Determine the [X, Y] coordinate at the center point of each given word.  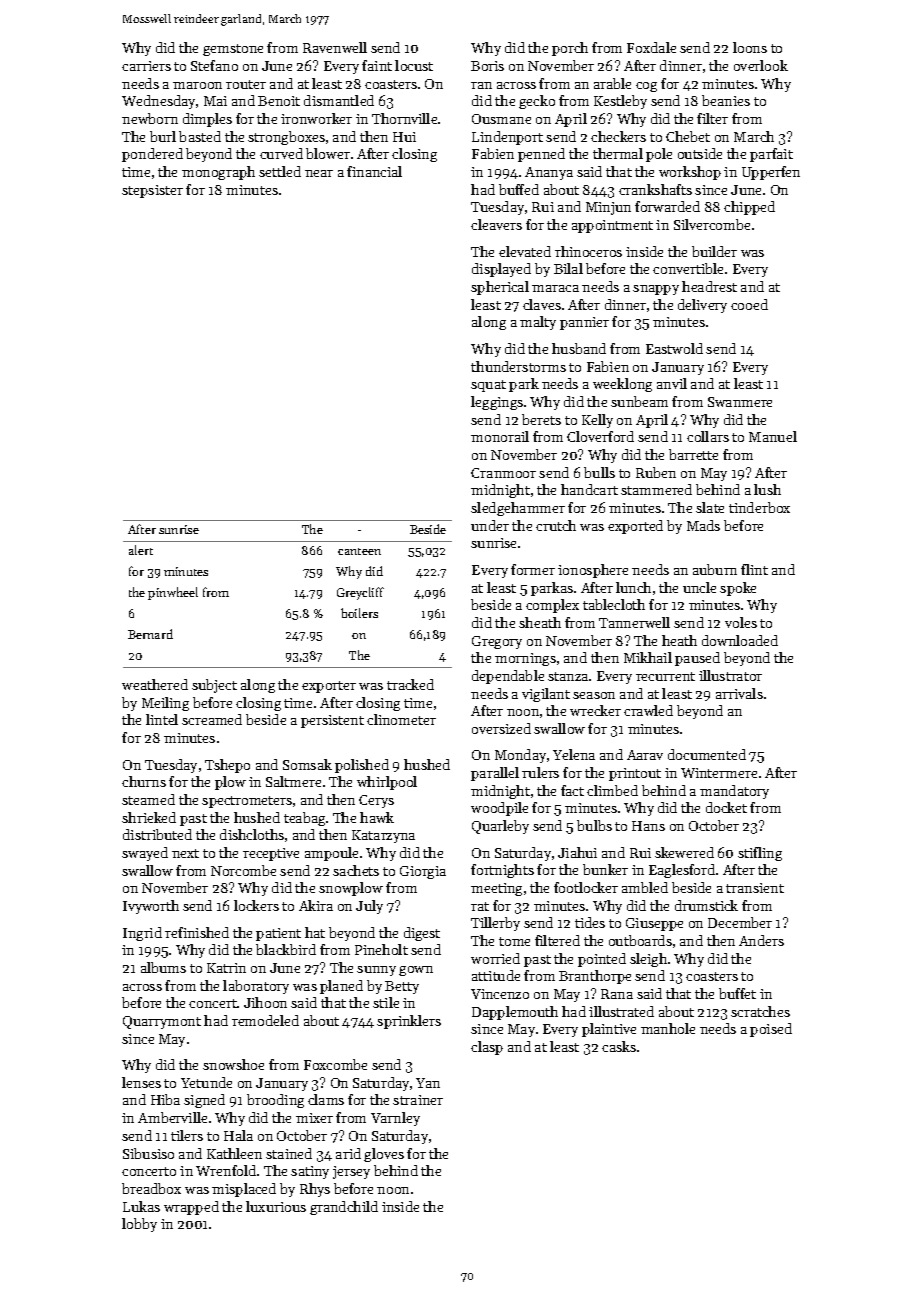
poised [771, 1030]
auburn [715, 569]
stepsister [152, 191]
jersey [351, 1172]
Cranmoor [503, 473]
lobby [139, 1225]
